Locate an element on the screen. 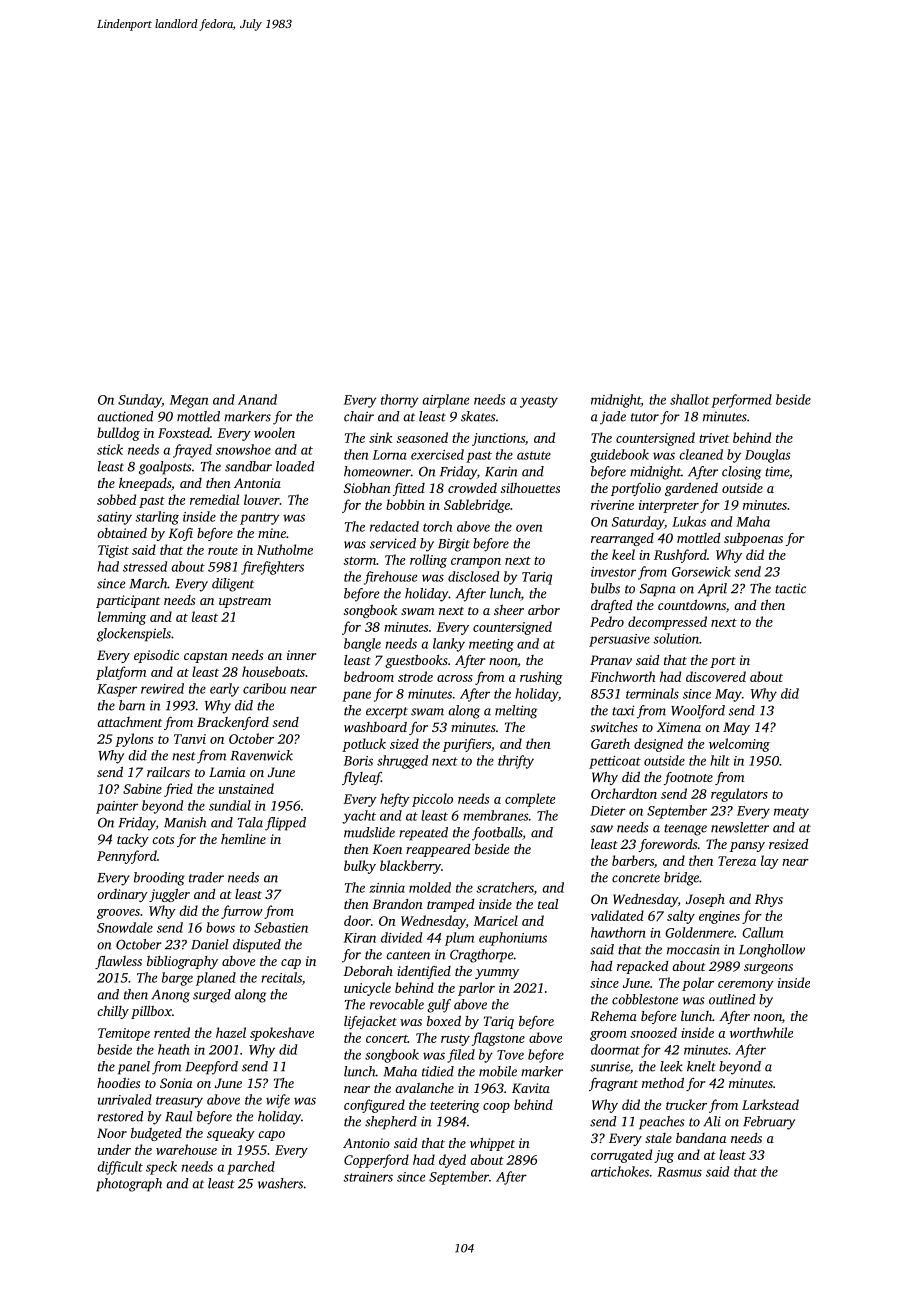 The image size is (908, 1316). rewired is located at coordinates (162, 688).
